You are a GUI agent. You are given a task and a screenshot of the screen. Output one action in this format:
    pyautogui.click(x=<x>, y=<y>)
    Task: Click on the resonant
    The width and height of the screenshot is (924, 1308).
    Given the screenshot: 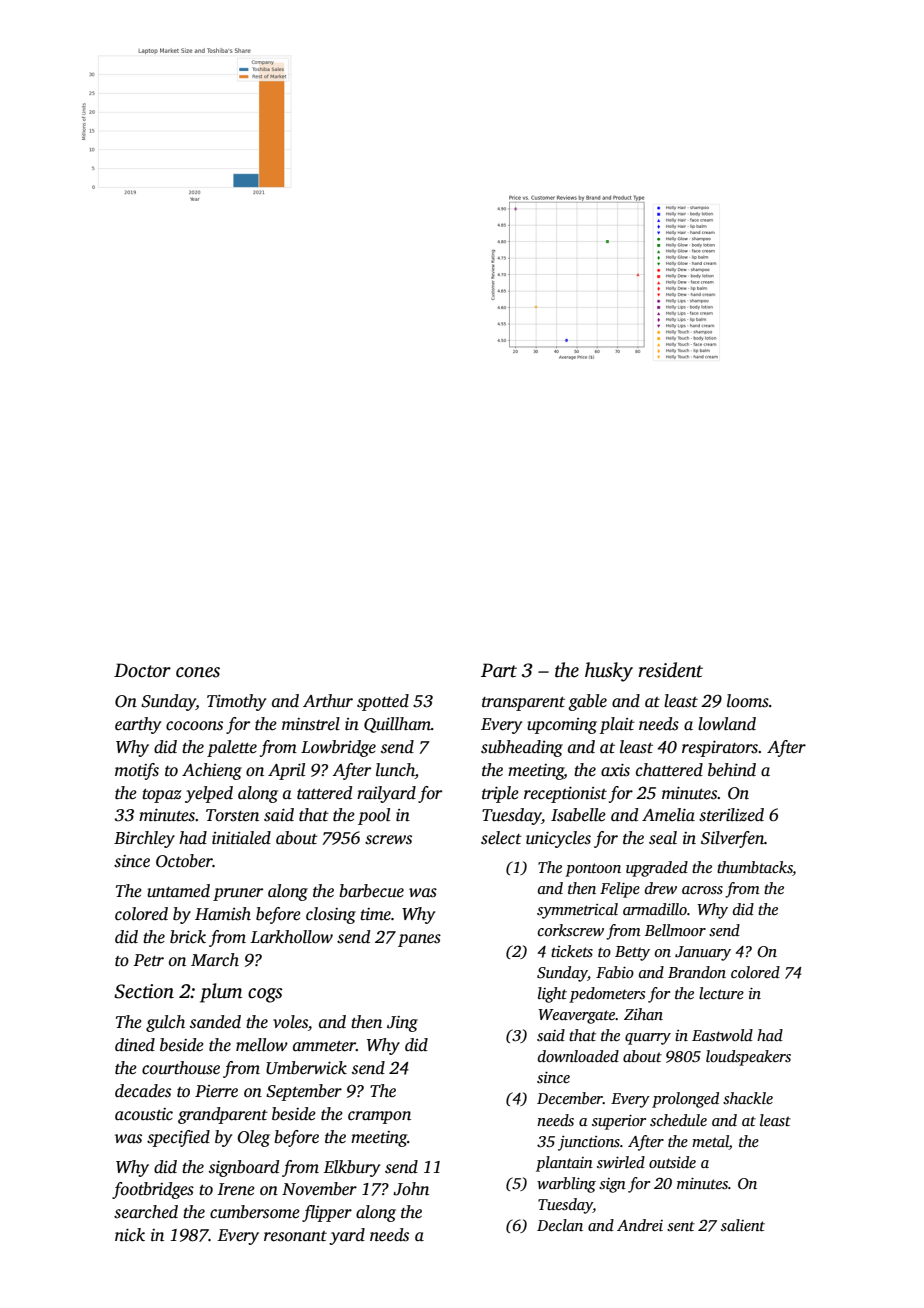 What is the action you would take?
    pyautogui.click(x=295, y=1236)
